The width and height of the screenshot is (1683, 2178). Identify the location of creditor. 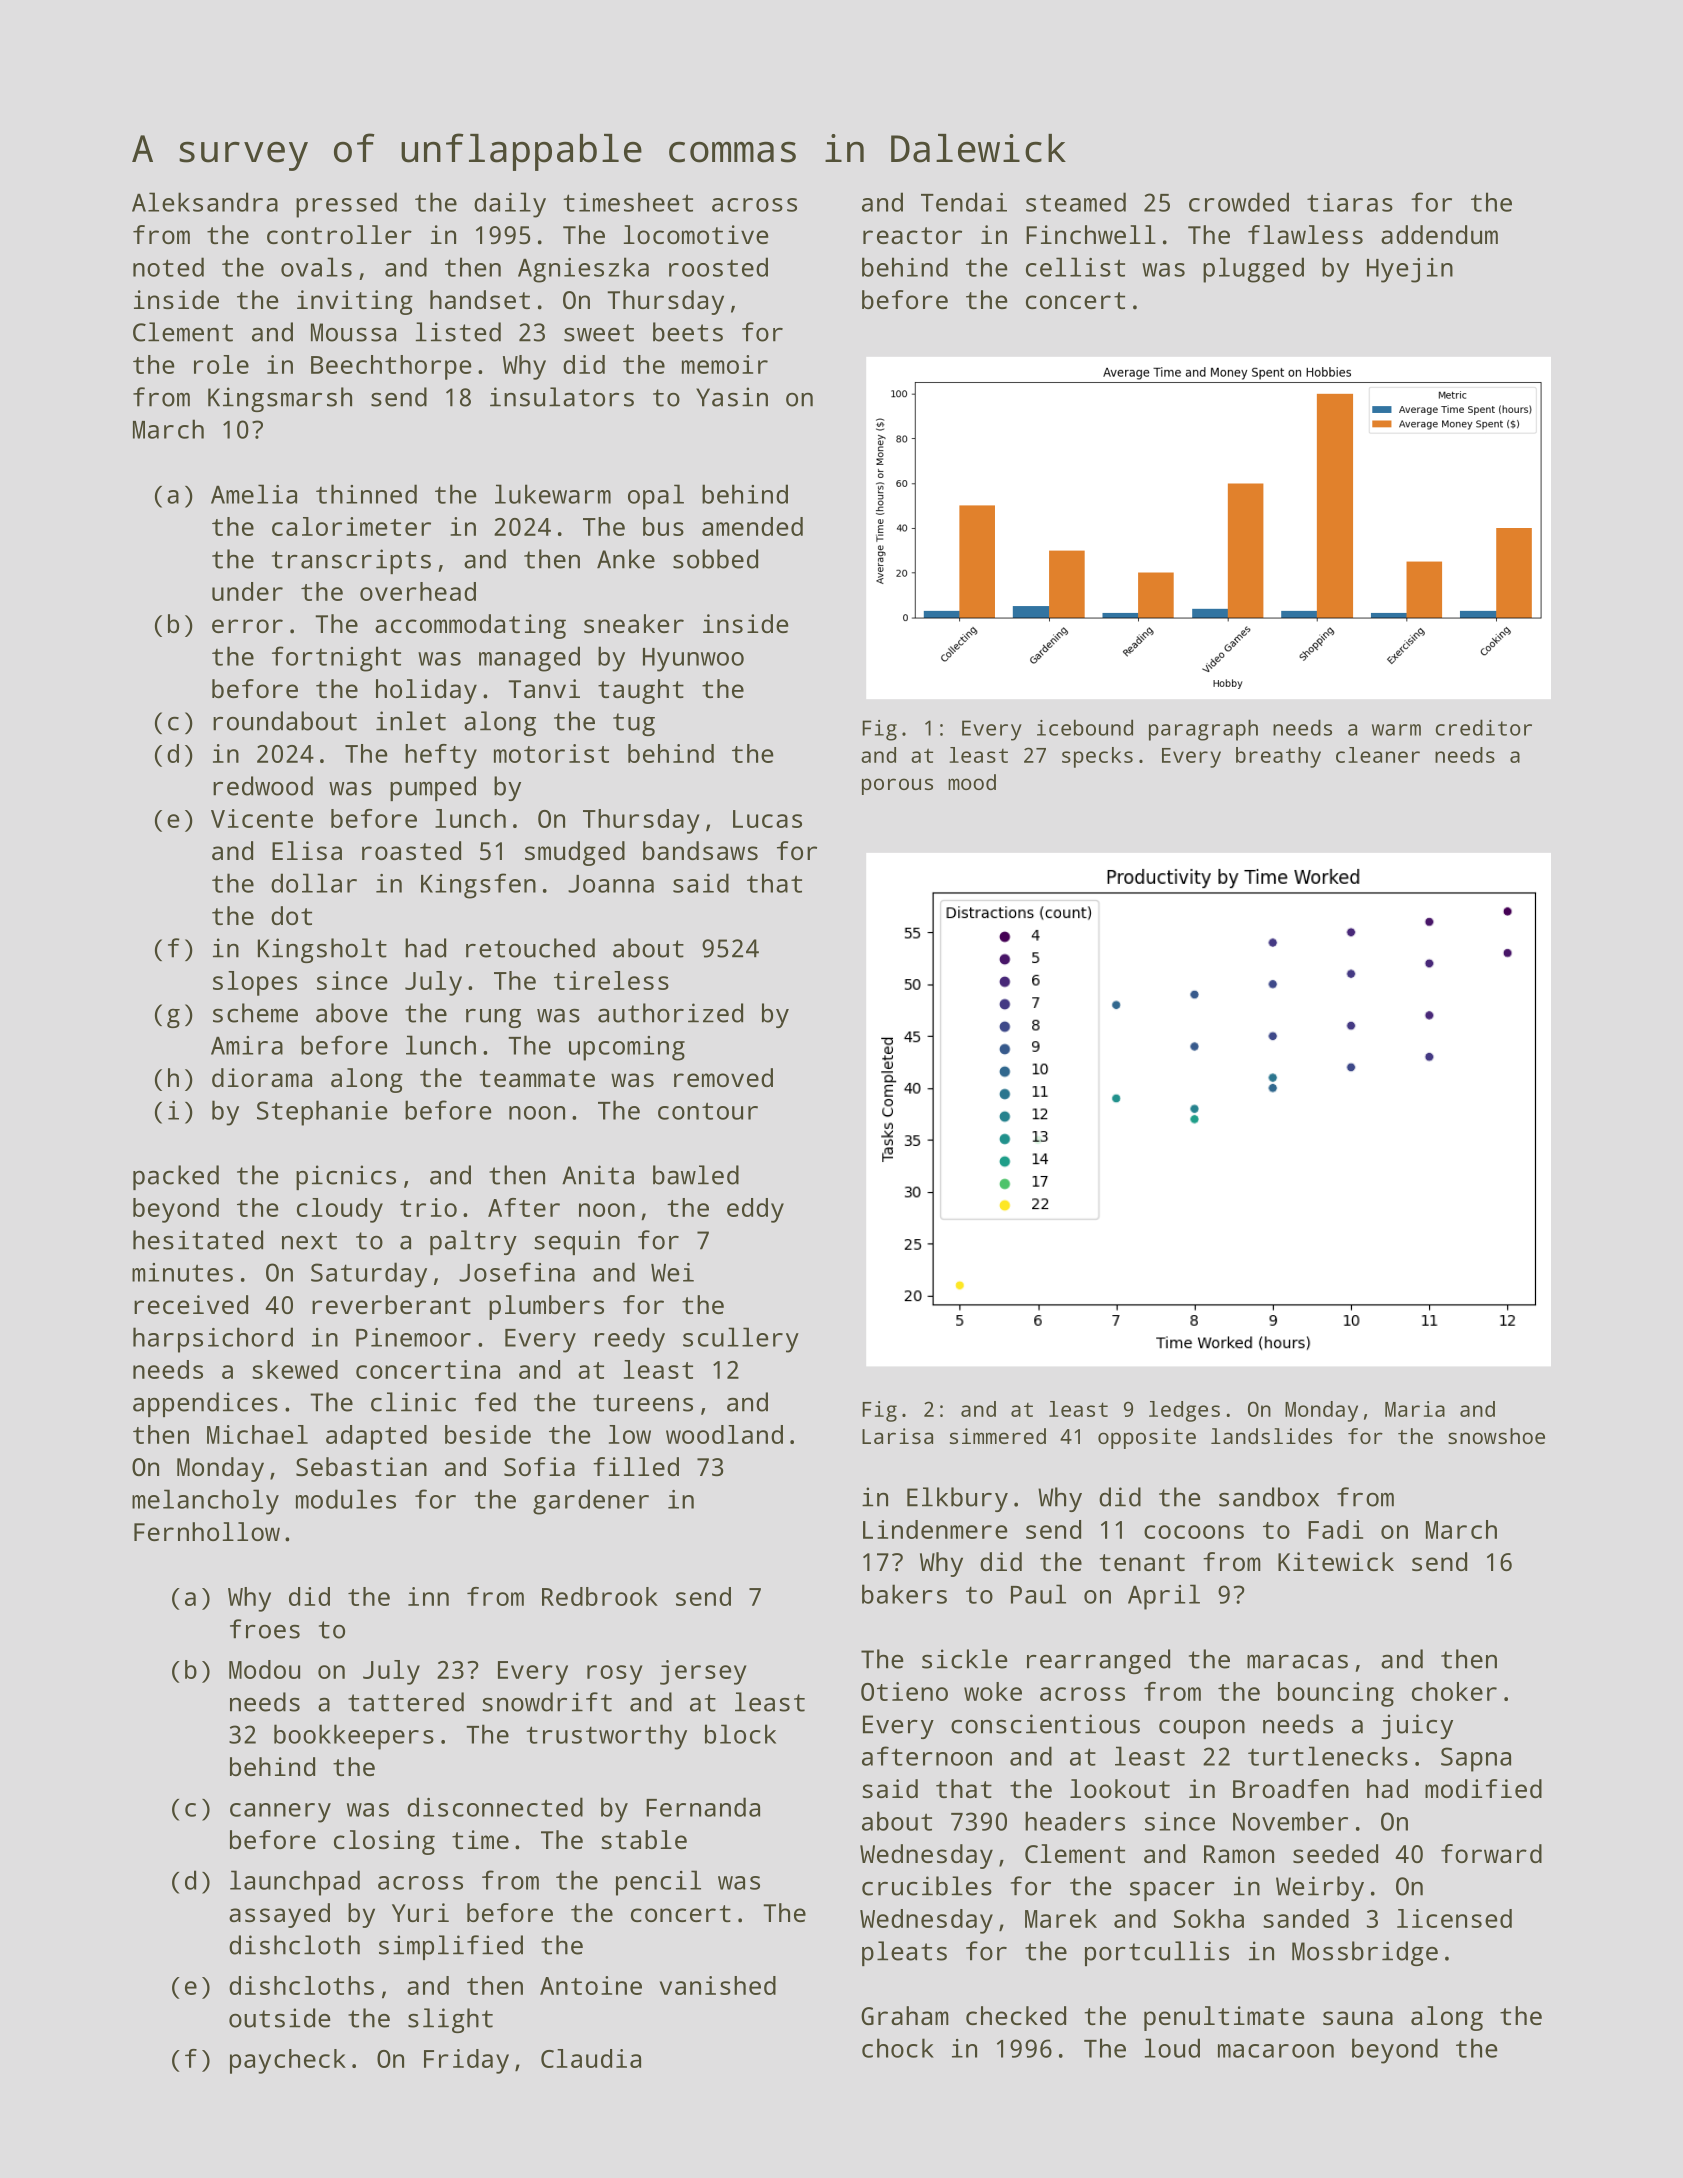
(1484, 727).
